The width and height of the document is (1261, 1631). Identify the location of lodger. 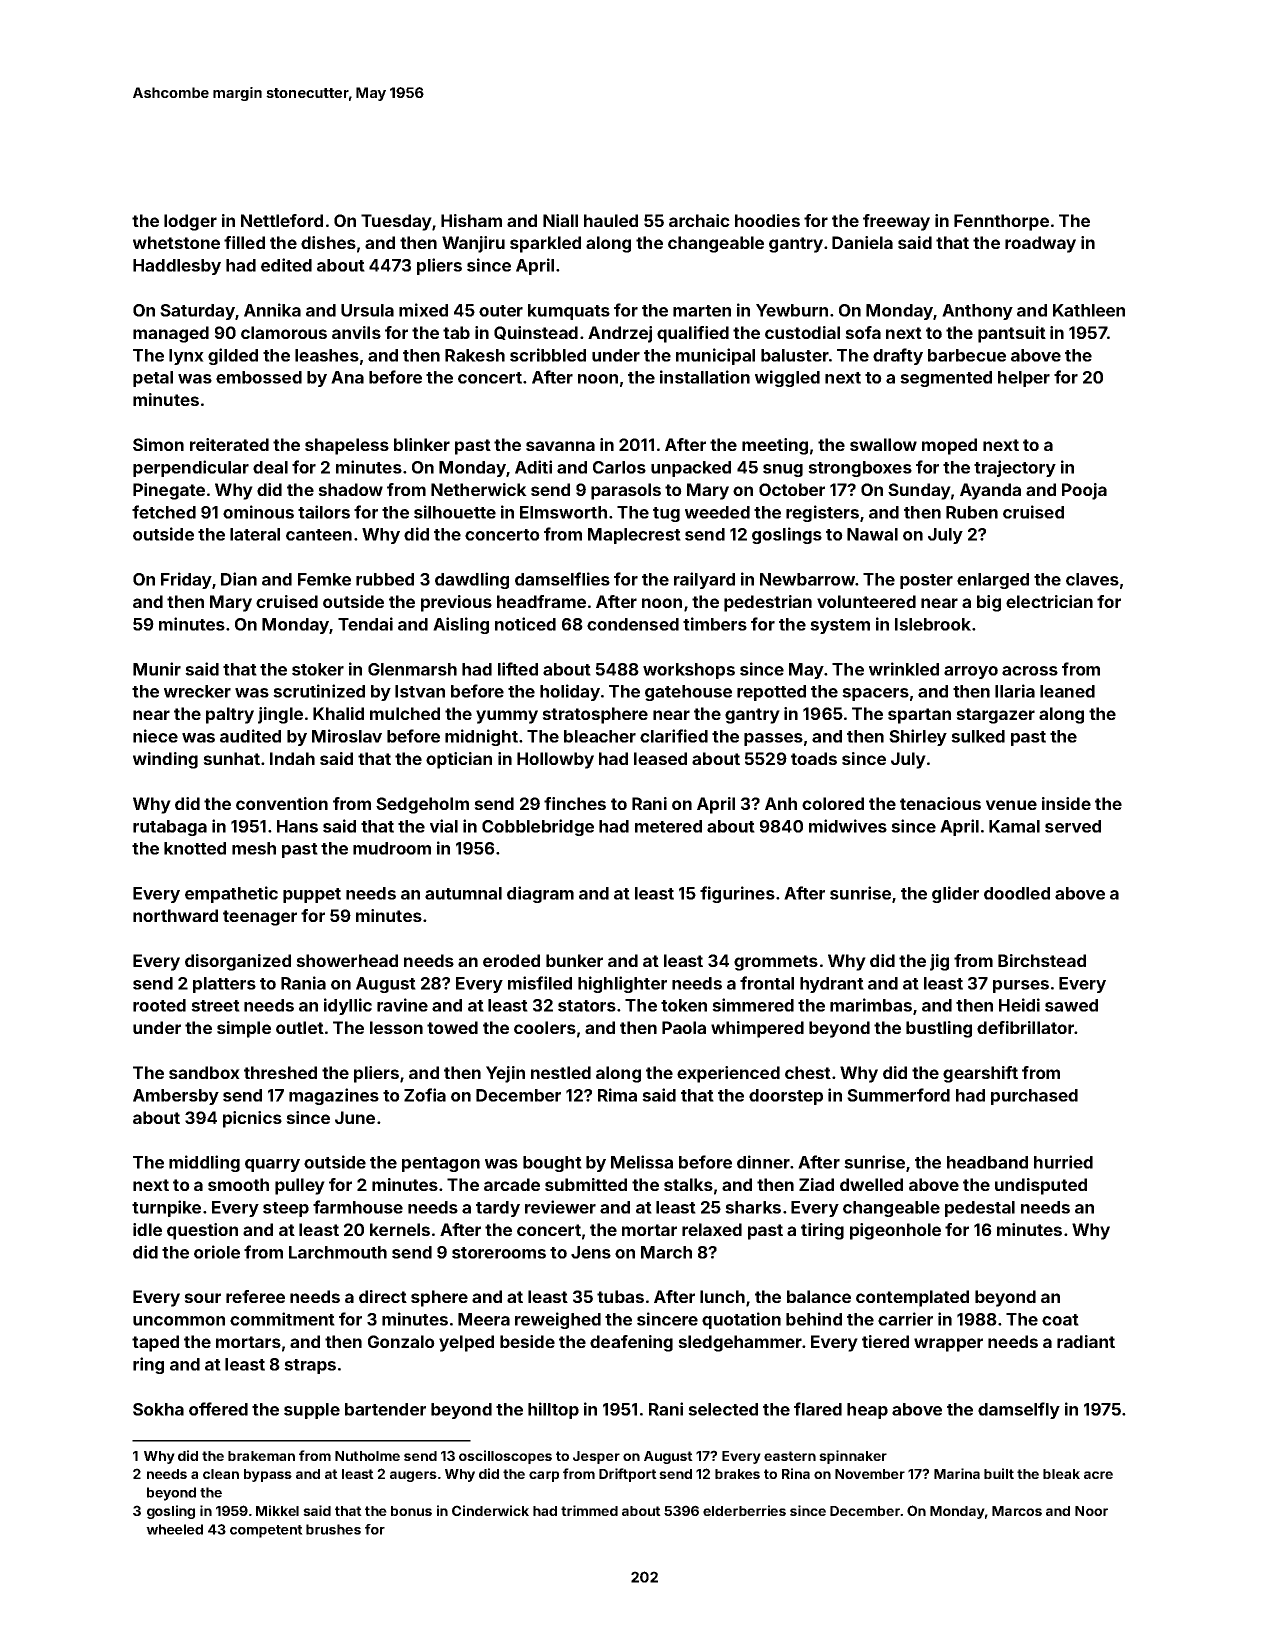
(190, 222).
